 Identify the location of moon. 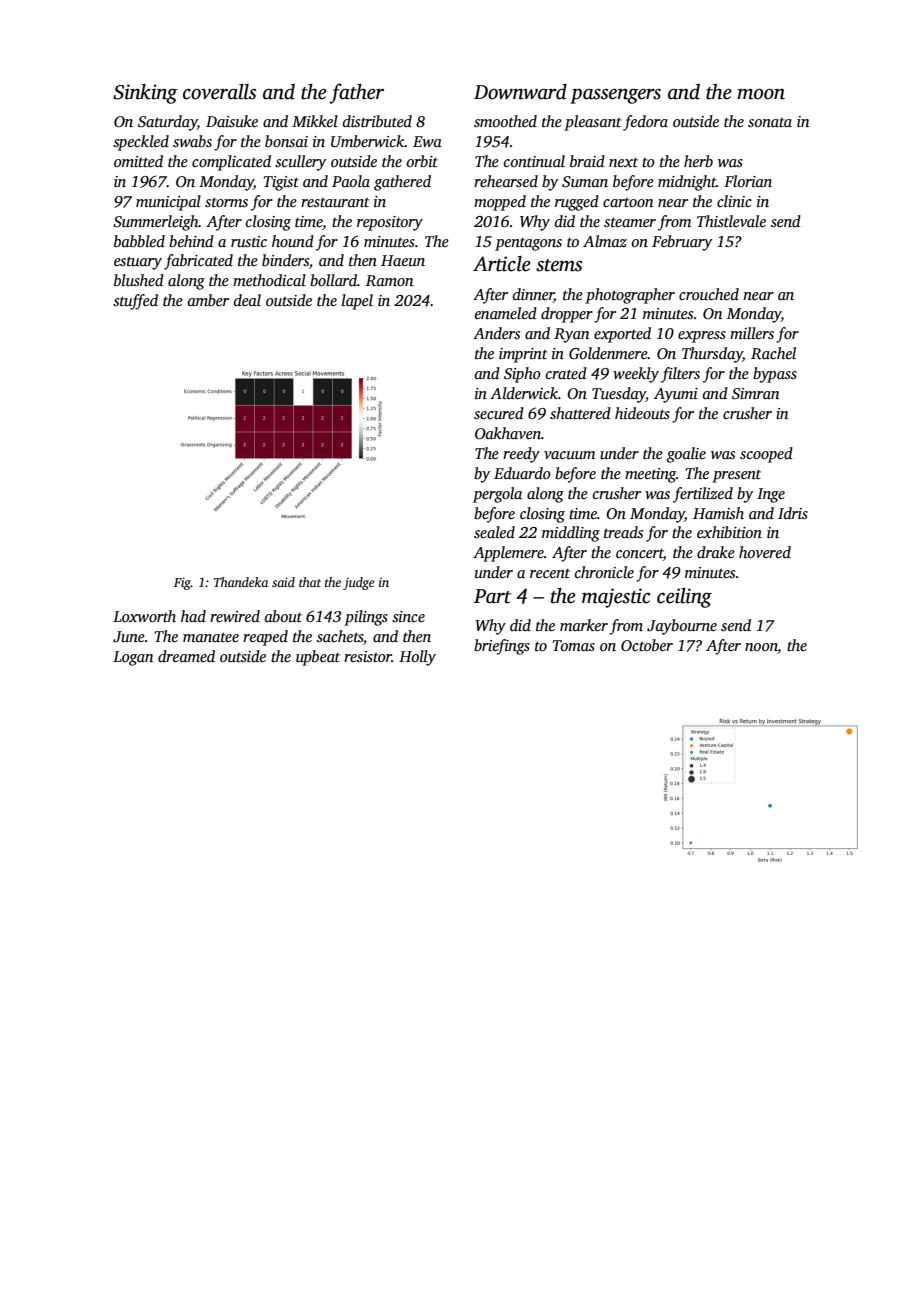
(761, 94).
